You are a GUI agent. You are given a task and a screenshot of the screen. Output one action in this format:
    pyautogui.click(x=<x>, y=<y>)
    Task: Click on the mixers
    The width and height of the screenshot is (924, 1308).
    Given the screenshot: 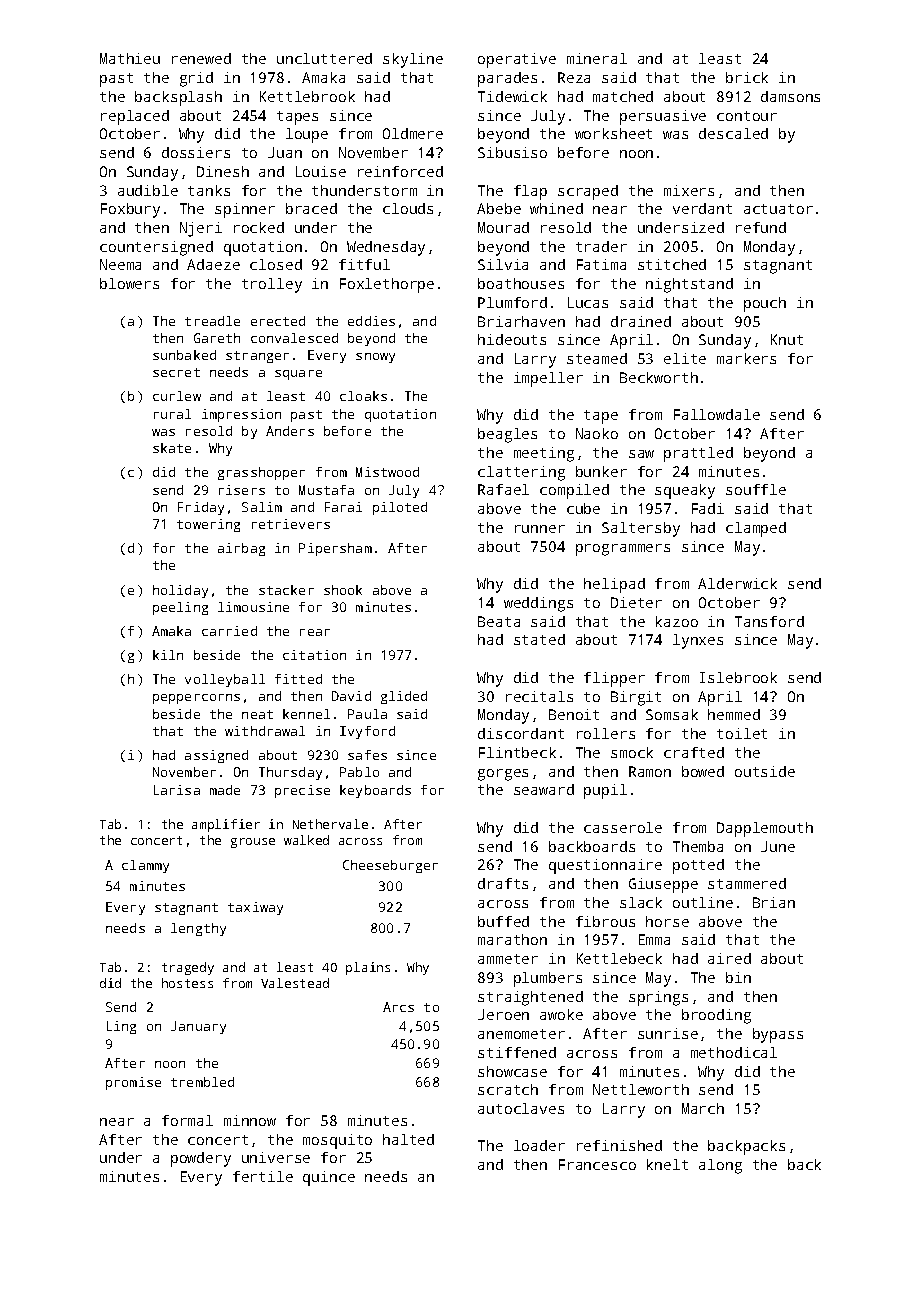 What is the action you would take?
    pyautogui.click(x=689, y=190)
